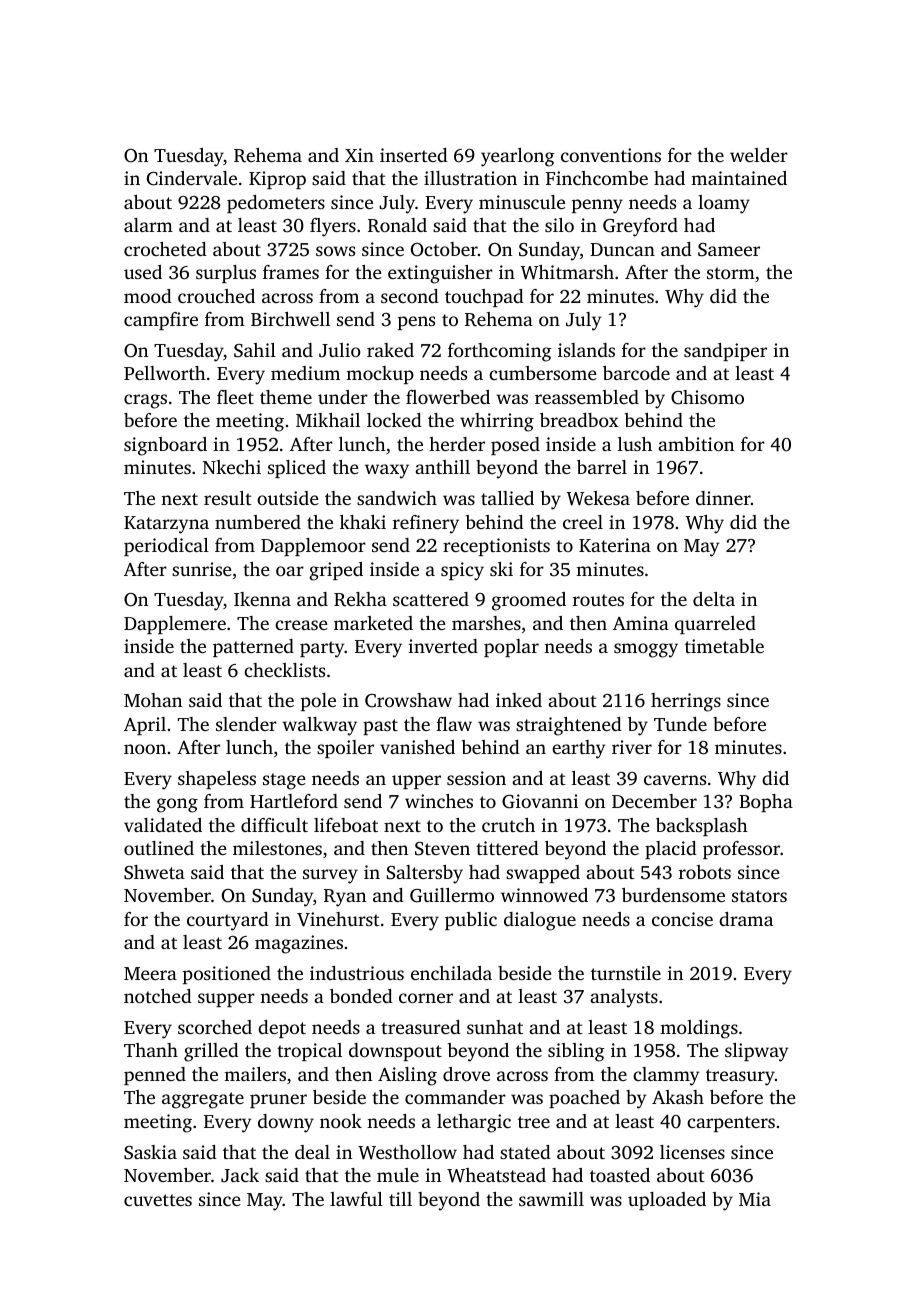  I want to click on lush, so click(635, 444).
